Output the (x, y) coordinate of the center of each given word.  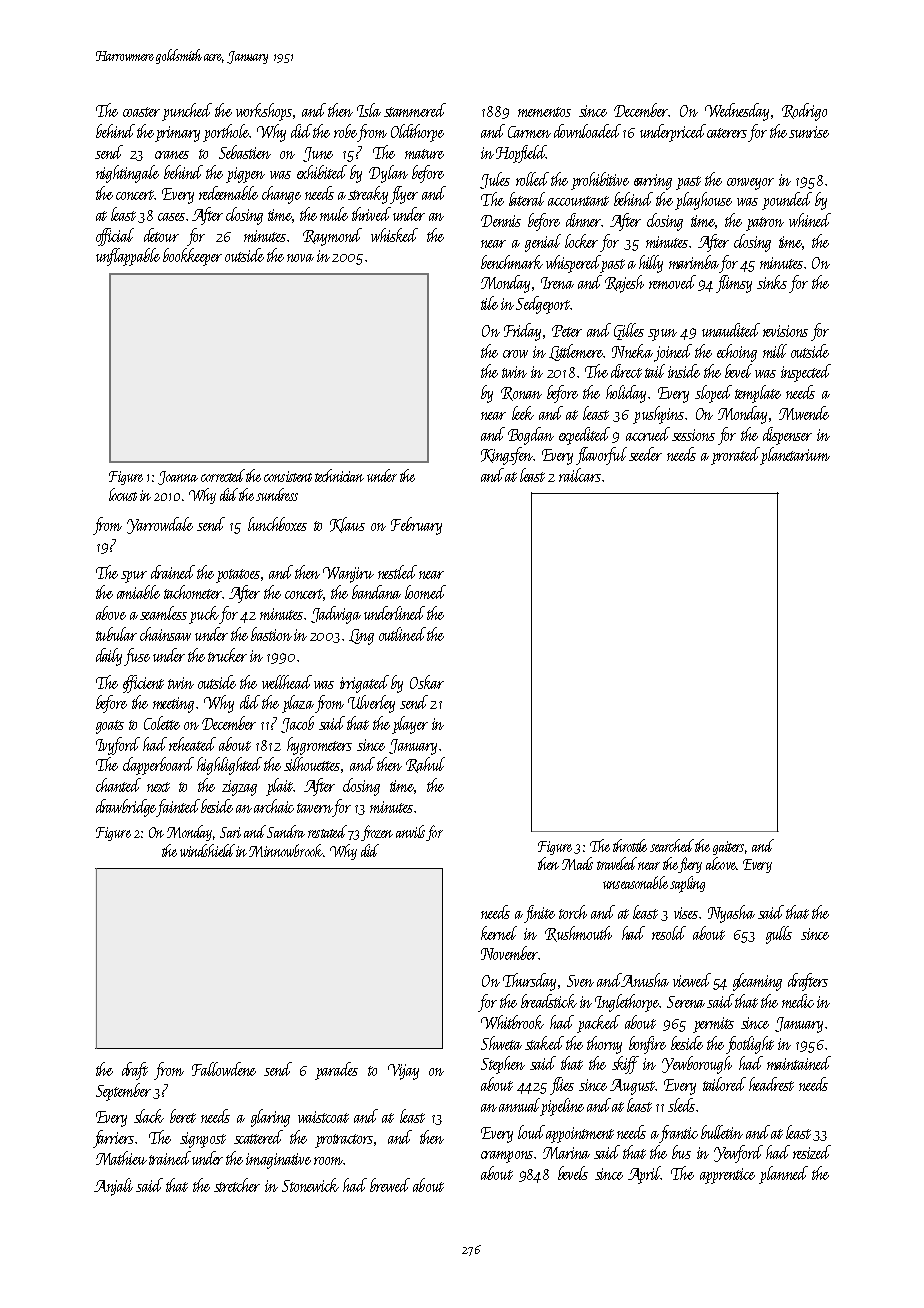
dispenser (787, 436)
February (416, 526)
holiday (626, 394)
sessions (693, 435)
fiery (690, 865)
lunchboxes (277, 524)
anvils (410, 831)
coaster (141, 112)
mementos (544, 112)
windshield (207, 850)
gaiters (728, 848)
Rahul (425, 765)
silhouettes (312, 764)
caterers (727, 133)
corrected (223, 475)
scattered (258, 1137)
